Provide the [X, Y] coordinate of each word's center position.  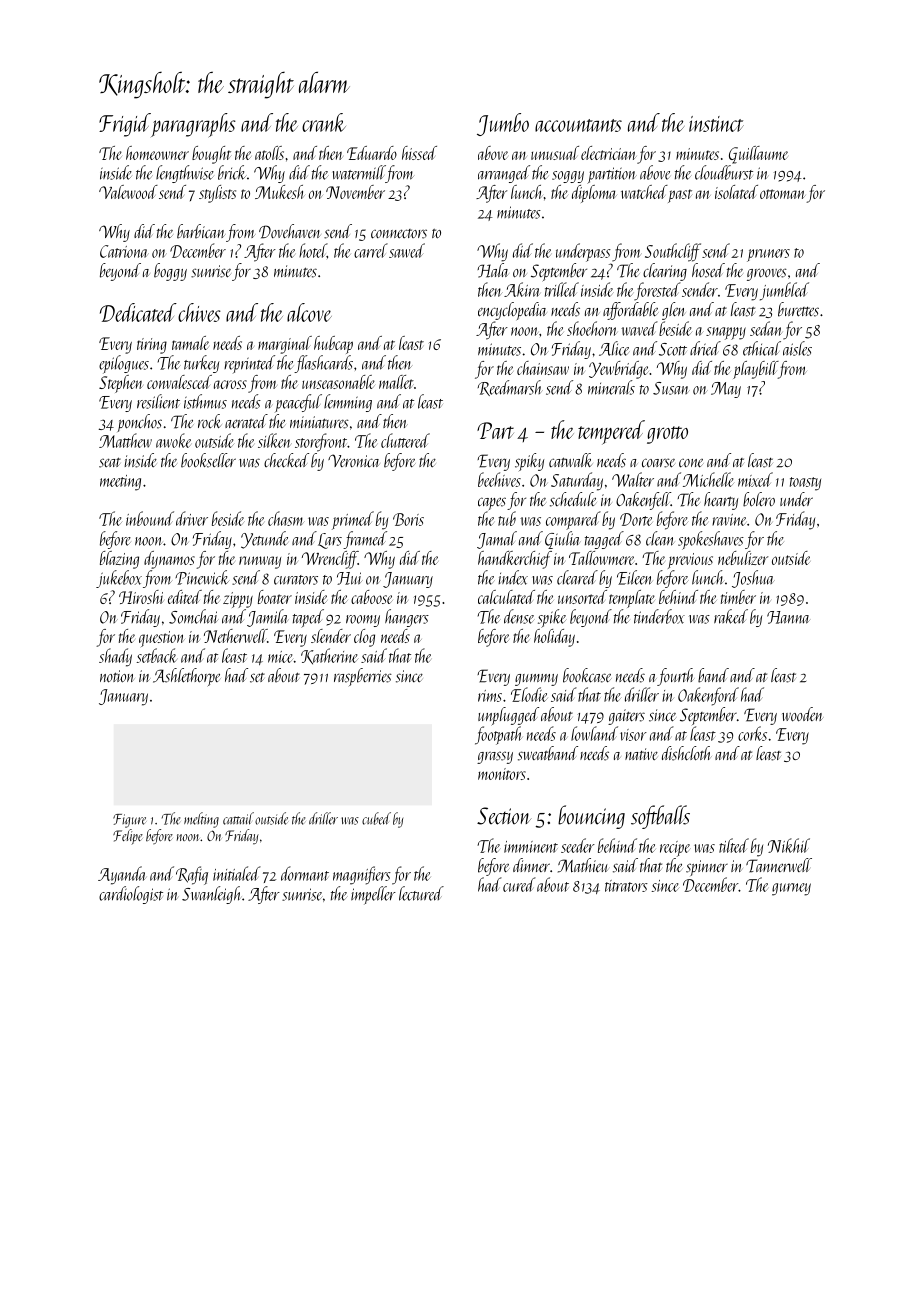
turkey [202, 364]
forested [657, 291]
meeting [120, 483]
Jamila [268, 618]
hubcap [333, 345]
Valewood [128, 192]
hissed [419, 153]
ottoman [783, 194]
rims [490, 696]
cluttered [405, 440]
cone [691, 463]
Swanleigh [211, 895]
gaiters [626, 717]
